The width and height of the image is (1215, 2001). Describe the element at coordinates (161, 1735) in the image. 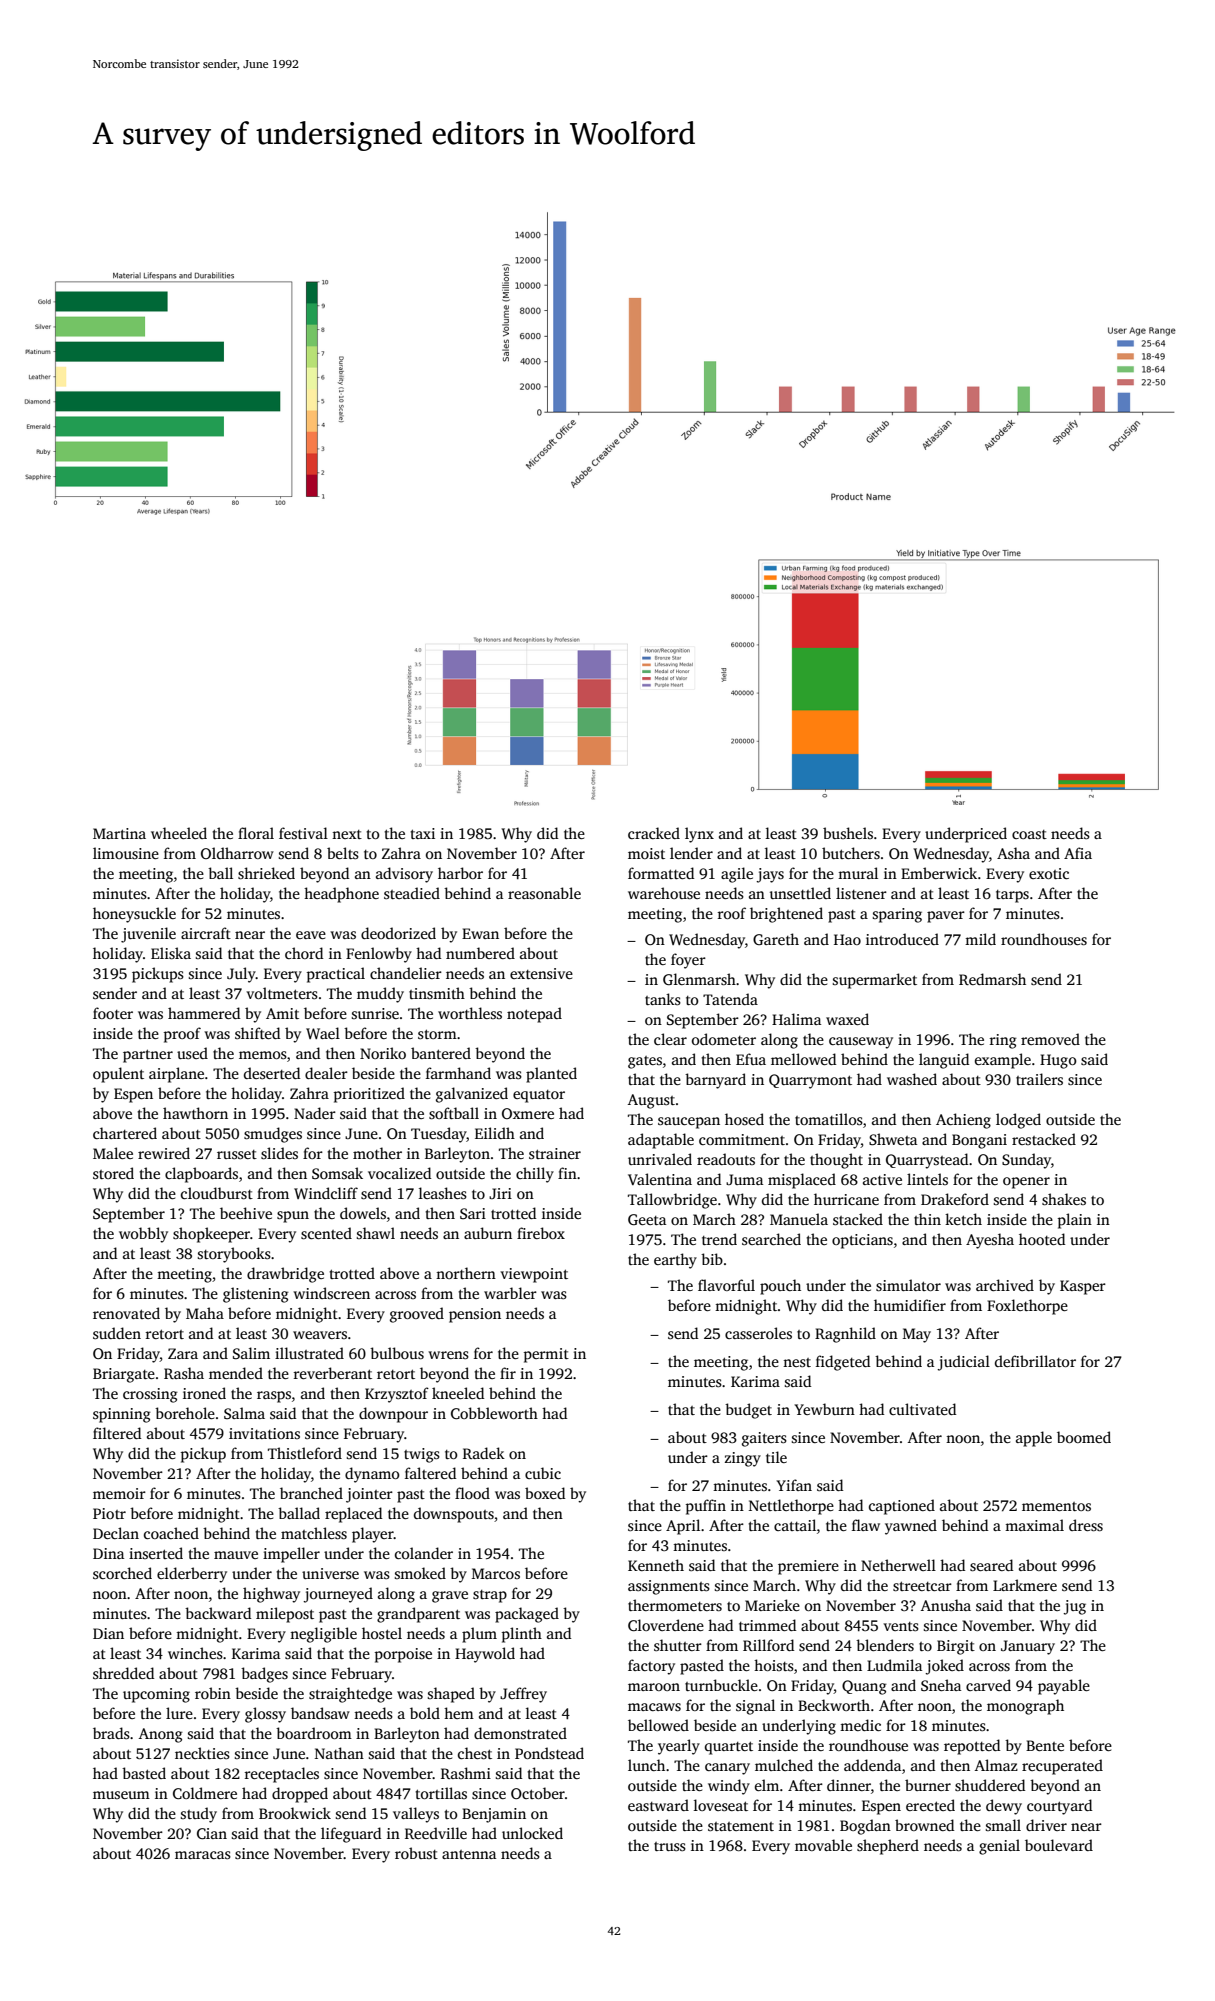

I see `Anong` at that location.
